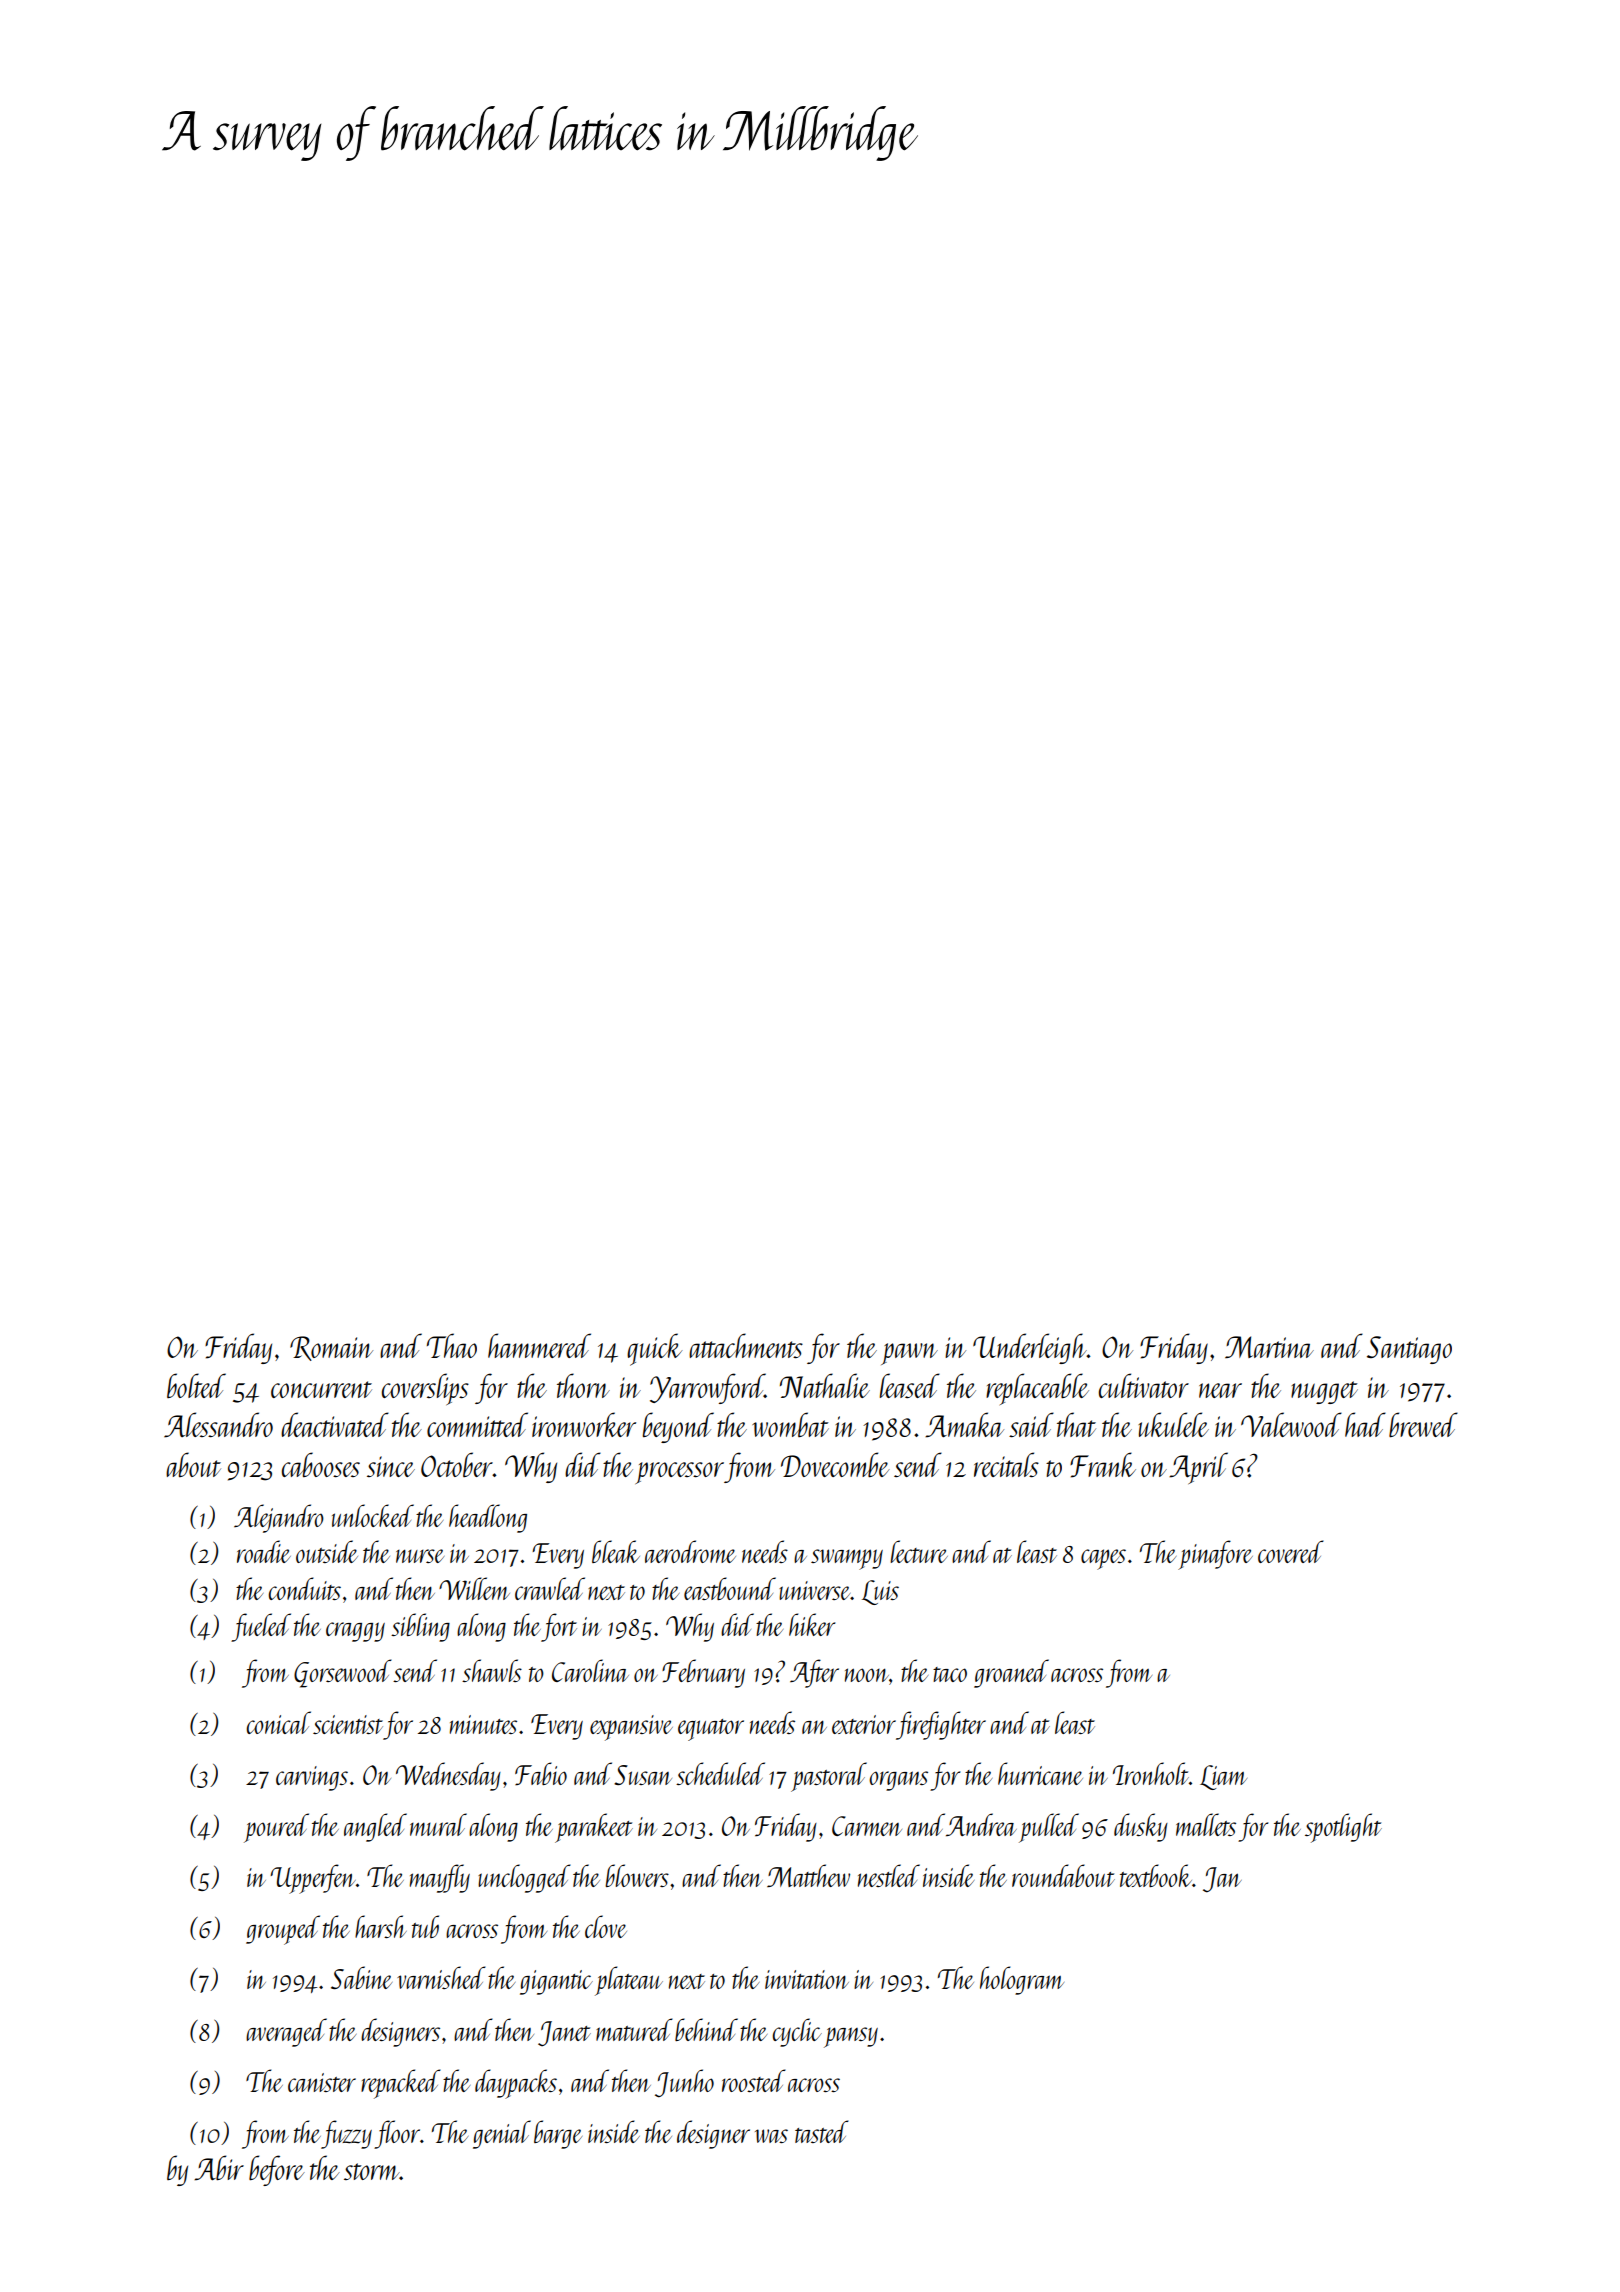 The image size is (1620, 2292). What do you see at coordinates (822, 2131) in the image?
I see `tasted` at bounding box center [822, 2131].
